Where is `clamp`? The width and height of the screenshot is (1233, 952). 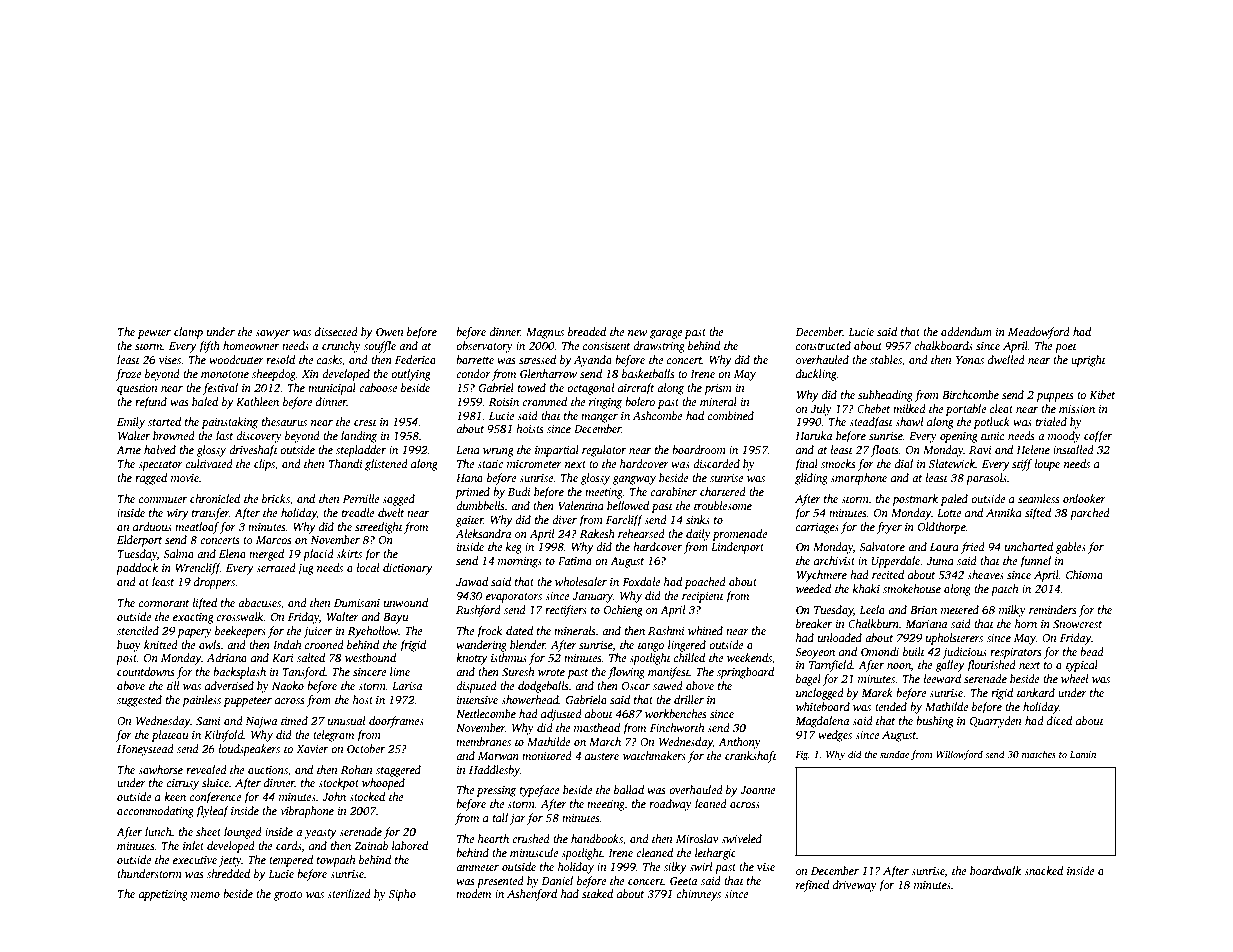
clamp is located at coordinates (188, 333).
